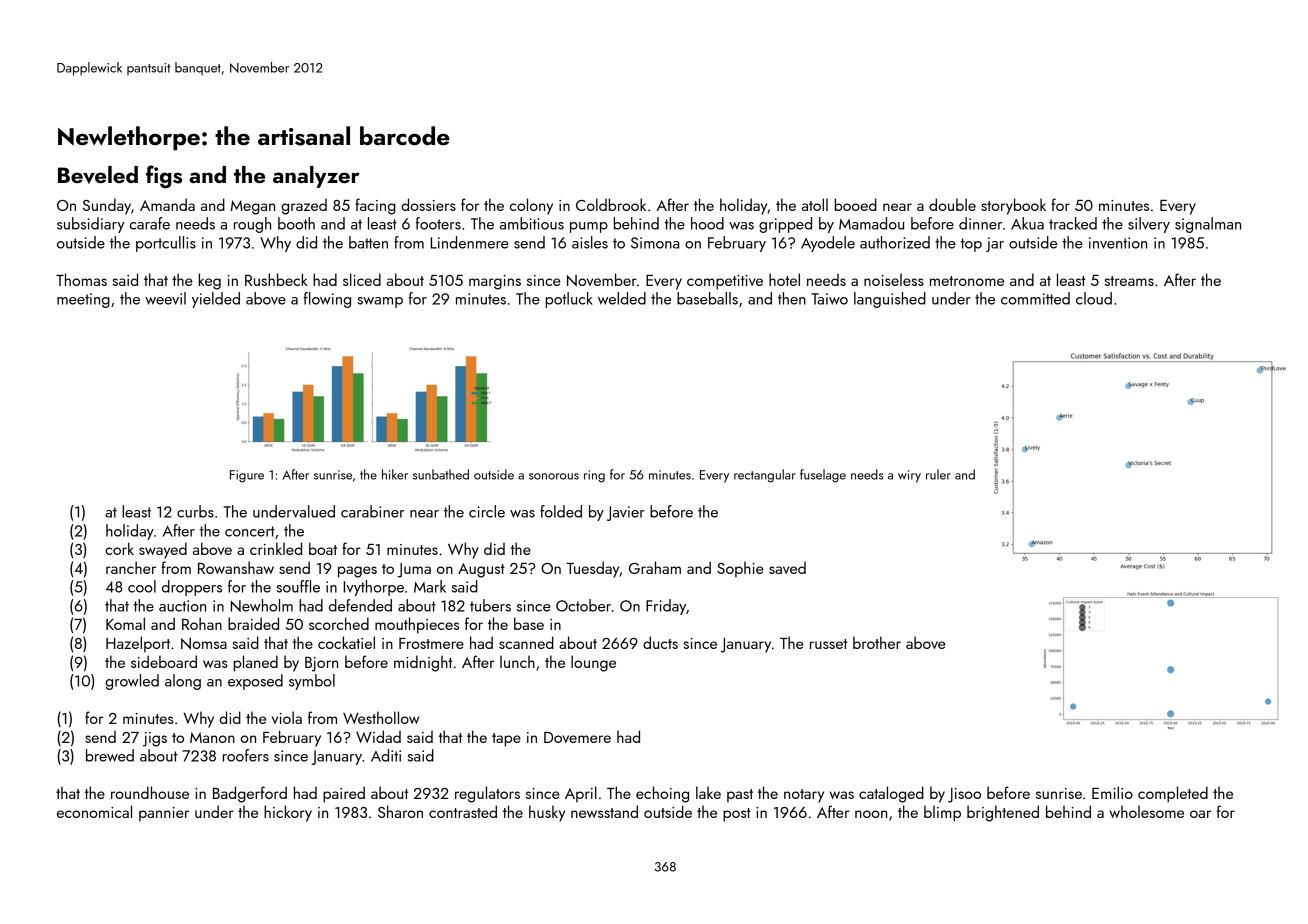 The width and height of the document is (1308, 924). Describe the element at coordinates (877, 642) in the document. I see `brother` at that location.
